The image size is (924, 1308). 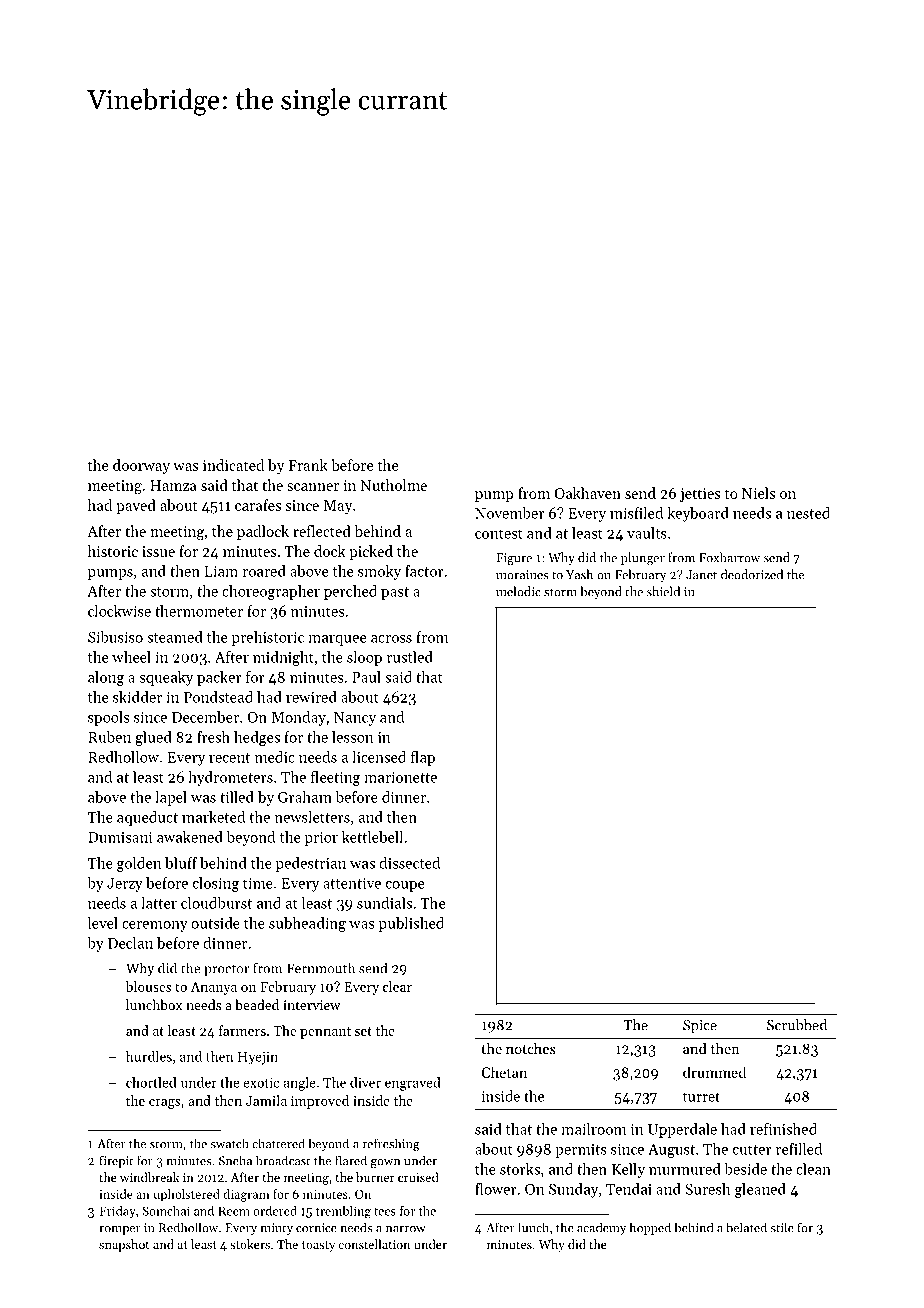 What do you see at coordinates (116, 1161) in the image?
I see `firepit` at bounding box center [116, 1161].
